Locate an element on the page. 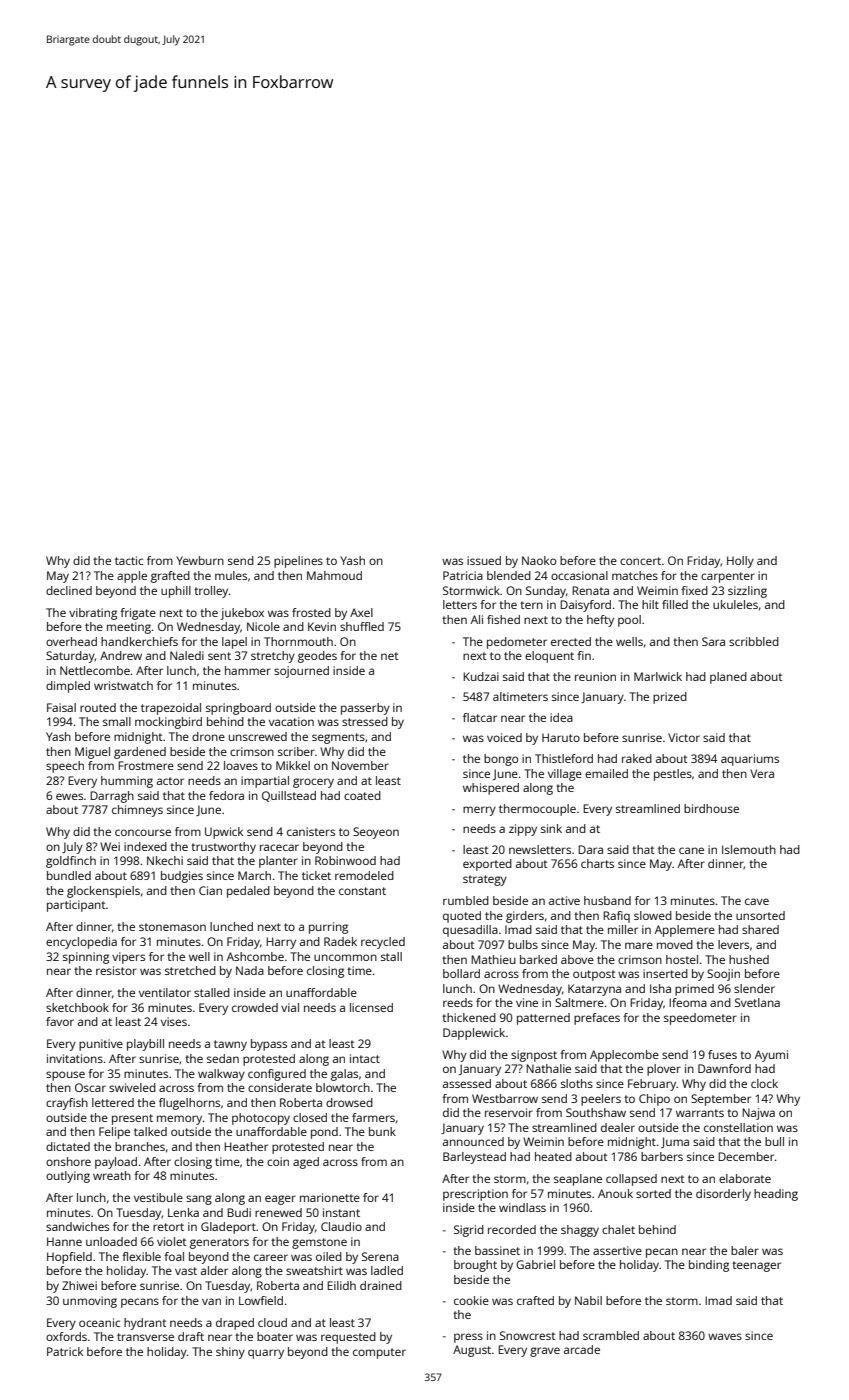  exported is located at coordinates (487, 865).
